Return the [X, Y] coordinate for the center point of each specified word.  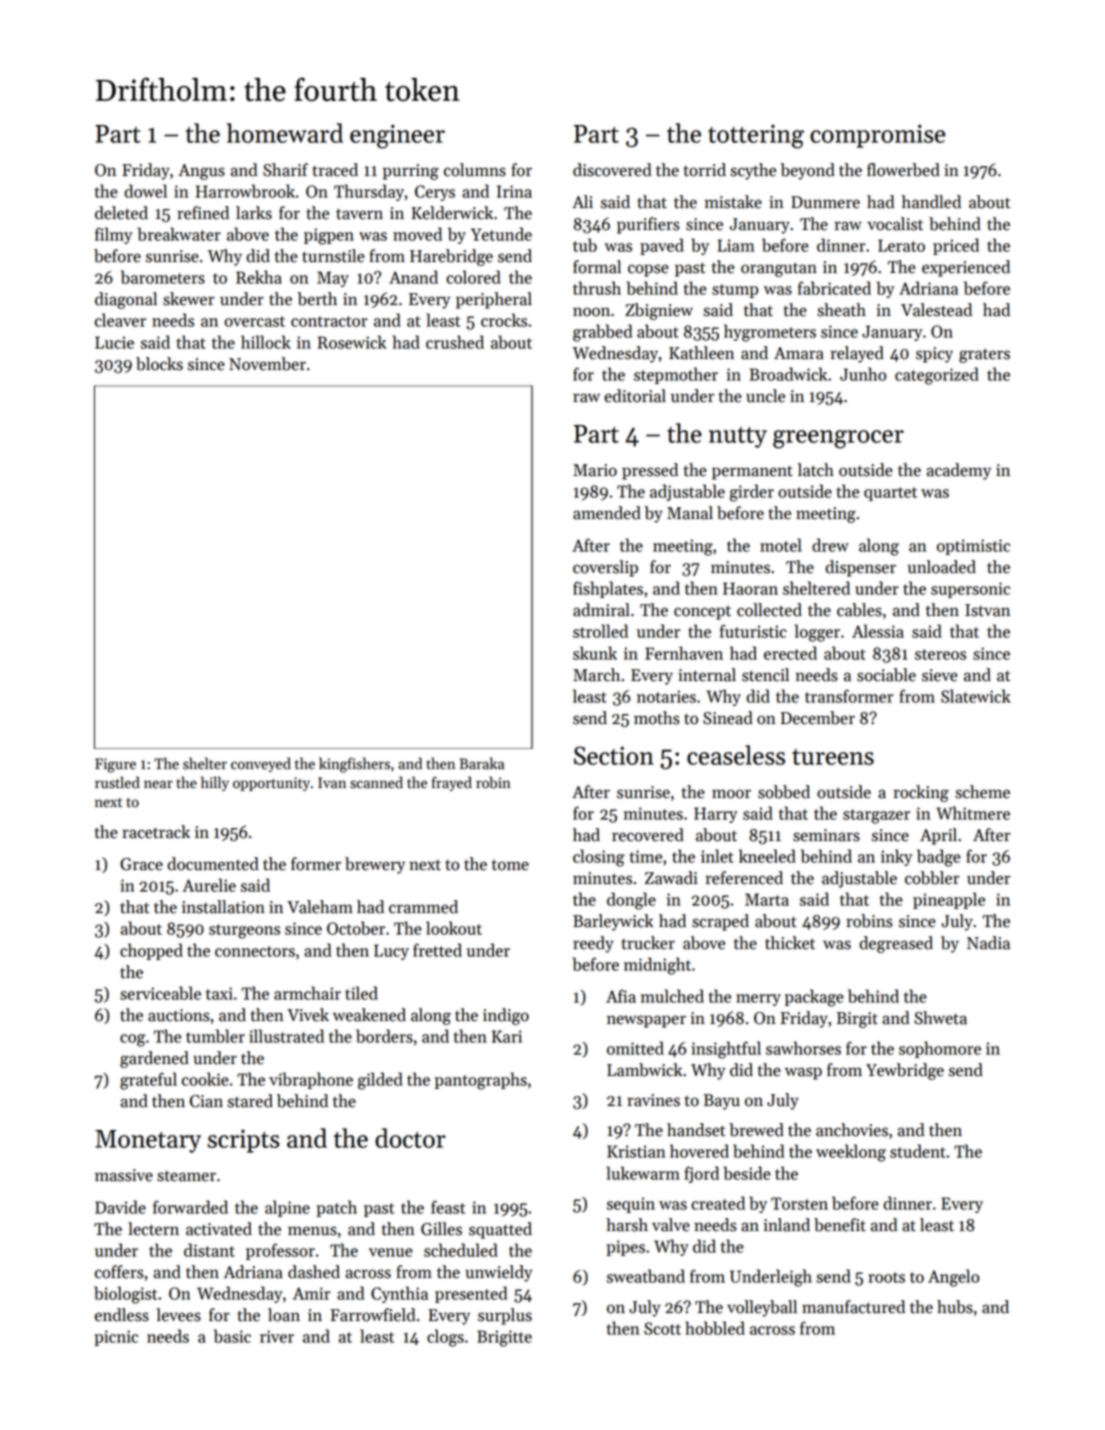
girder [752, 493]
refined [203, 213]
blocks [159, 364]
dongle [631, 901]
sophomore [940, 1049]
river [277, 1336]
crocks [504, 320]
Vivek [308, 1015]
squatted [500, 1230]
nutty [738, 437]
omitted [635, 1048]
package [814, 998]
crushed [455, 342]
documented [213, 864]
